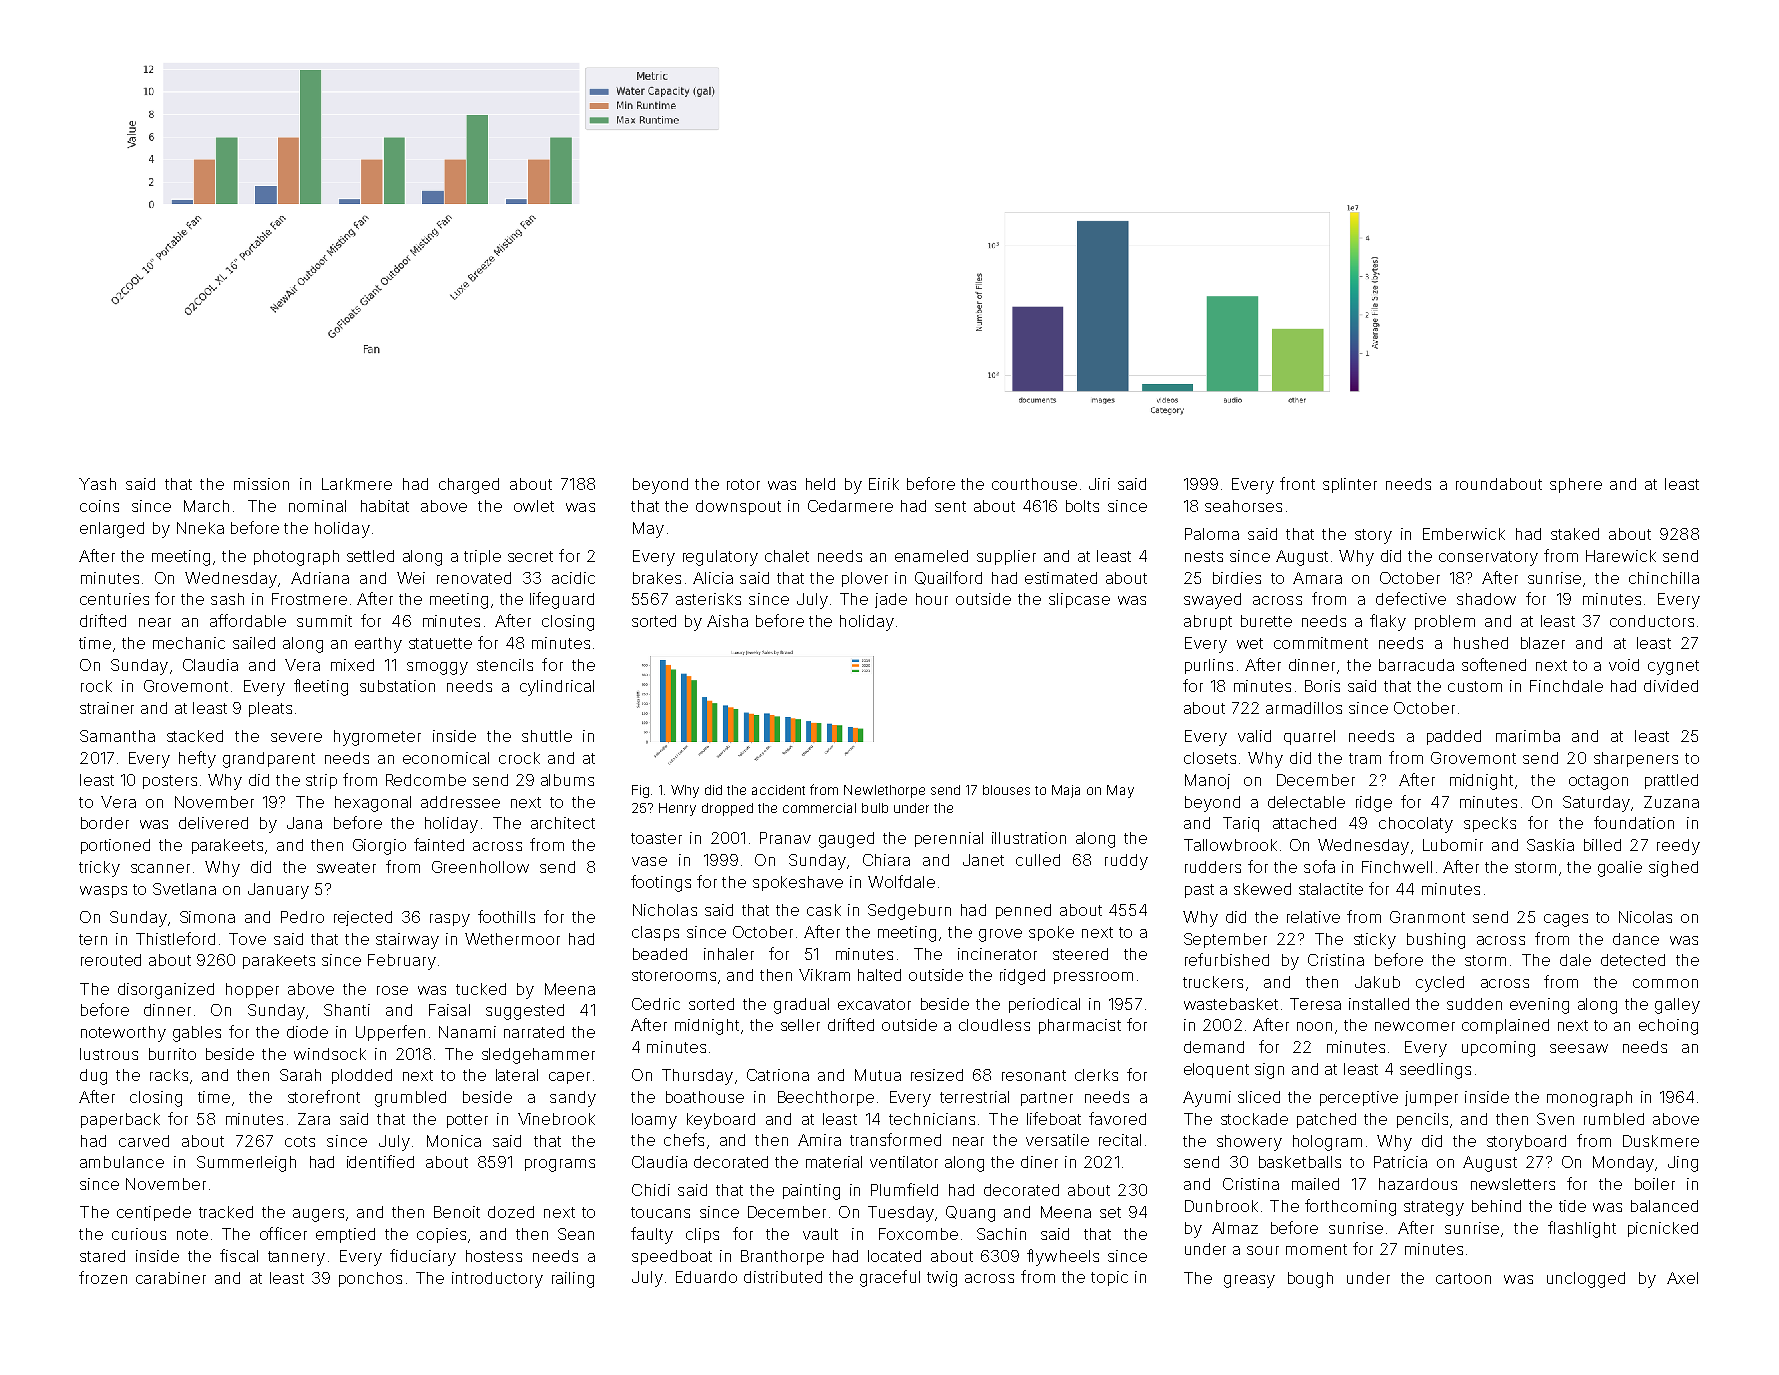  What do you see at coordinates (657, 578) in the document?
I see `brakes` at bounding box center [657, 578].
